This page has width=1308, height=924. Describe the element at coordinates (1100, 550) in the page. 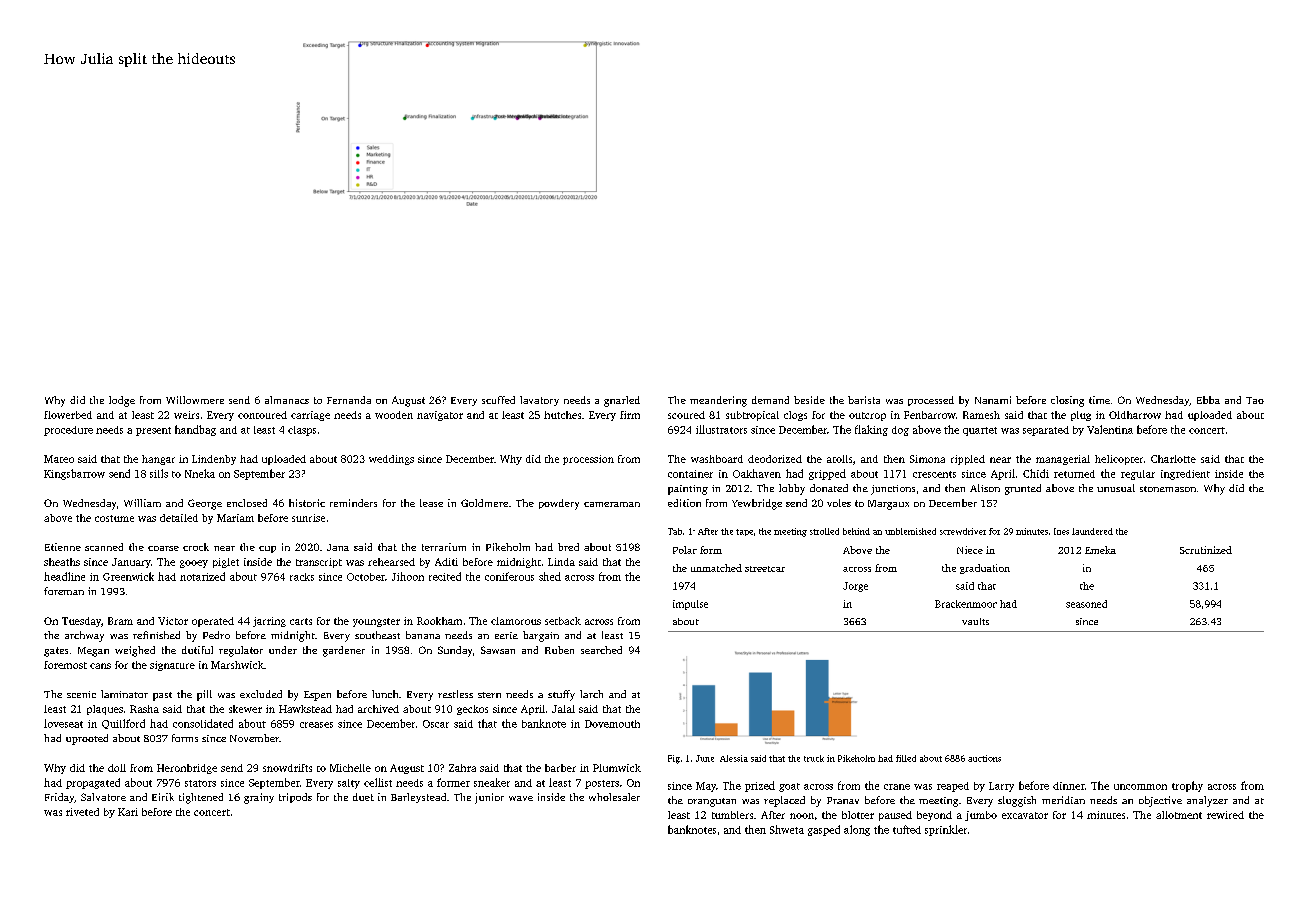

I see `Emeka` at that location.
